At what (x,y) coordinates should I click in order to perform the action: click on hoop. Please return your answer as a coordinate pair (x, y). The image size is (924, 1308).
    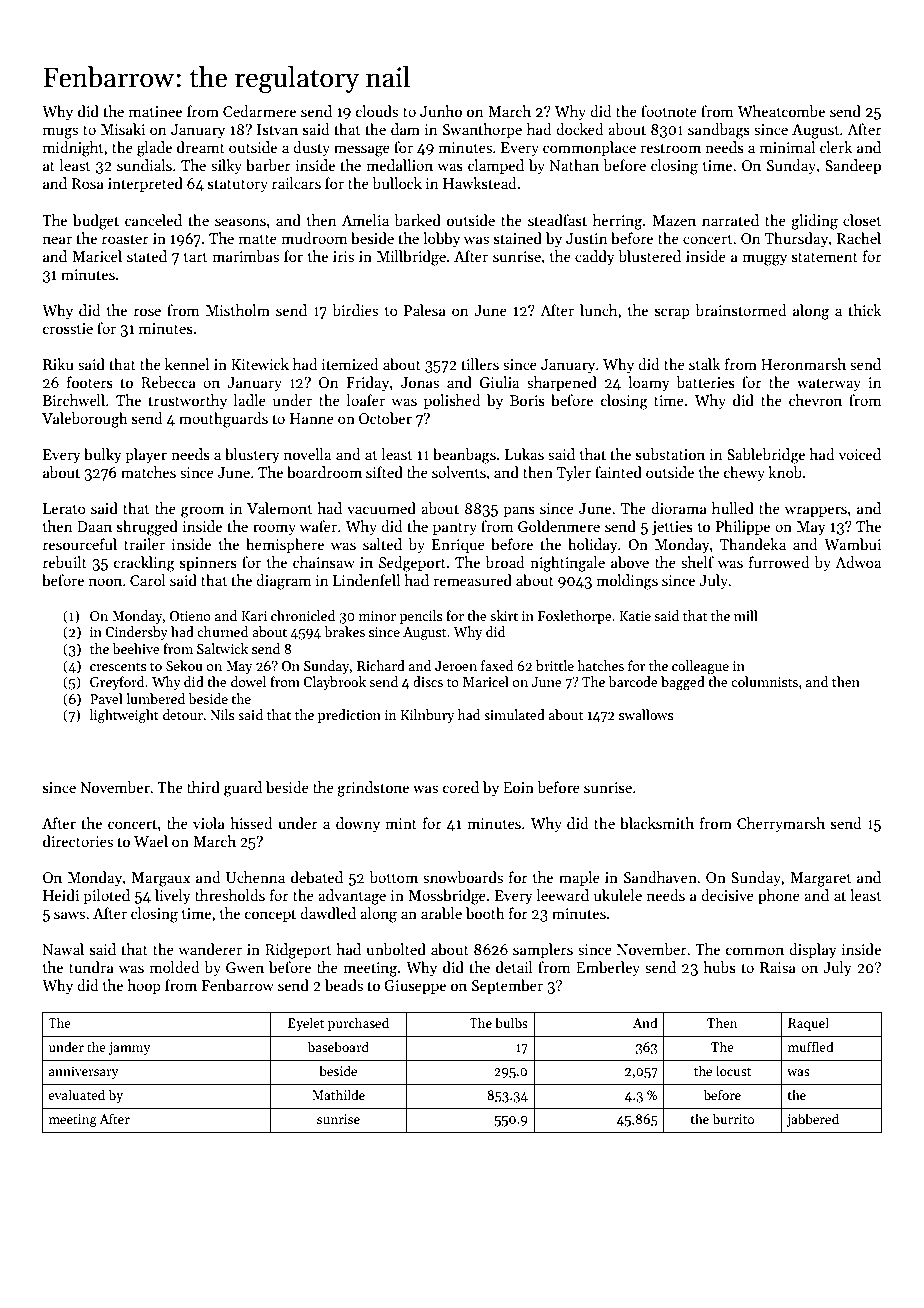
    Looking at the image, I should click on (144, 986).
